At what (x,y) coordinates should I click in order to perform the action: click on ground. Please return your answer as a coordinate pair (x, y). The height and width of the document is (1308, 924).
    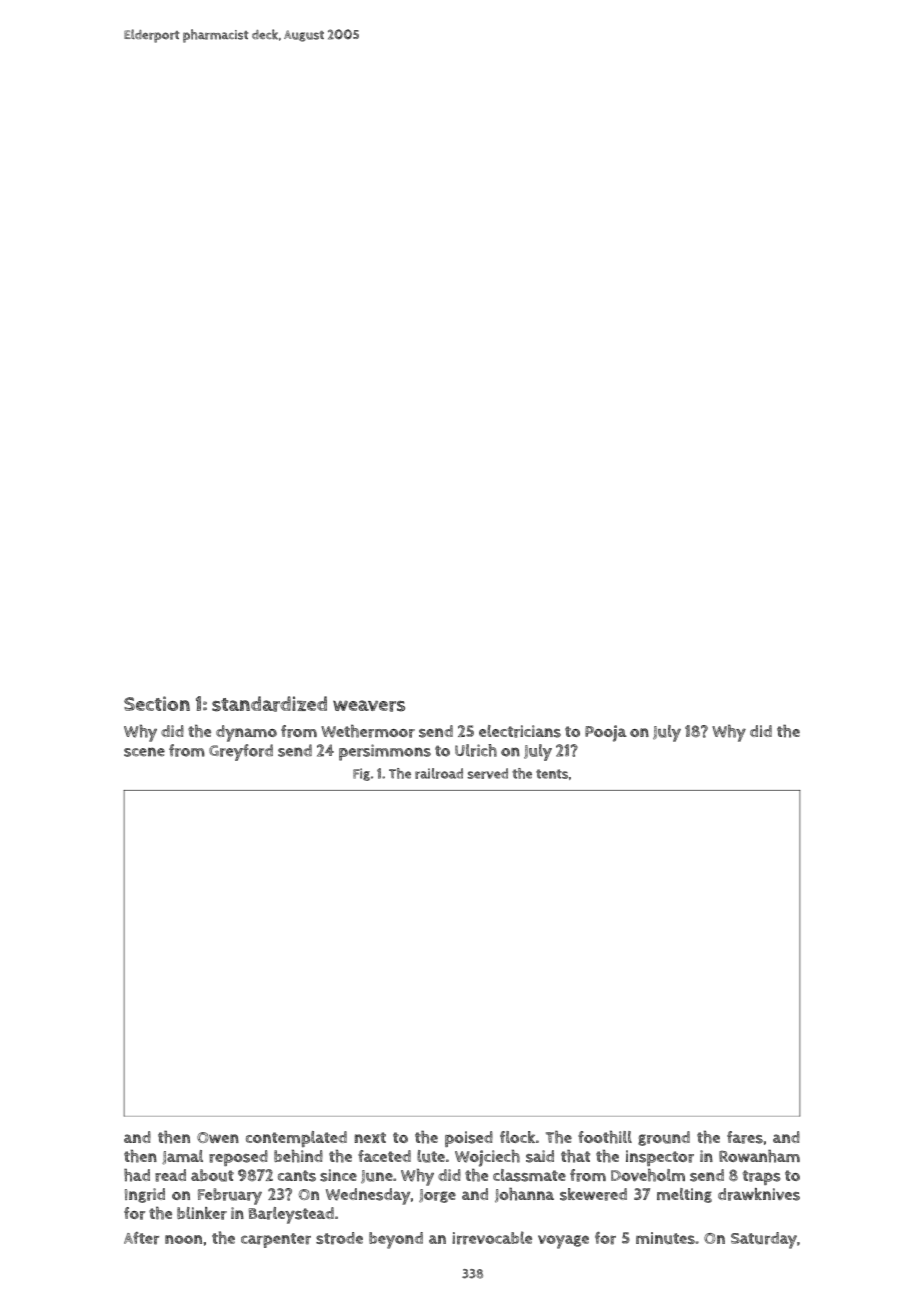
    Looking at the image, I should click on (664, 1138).
